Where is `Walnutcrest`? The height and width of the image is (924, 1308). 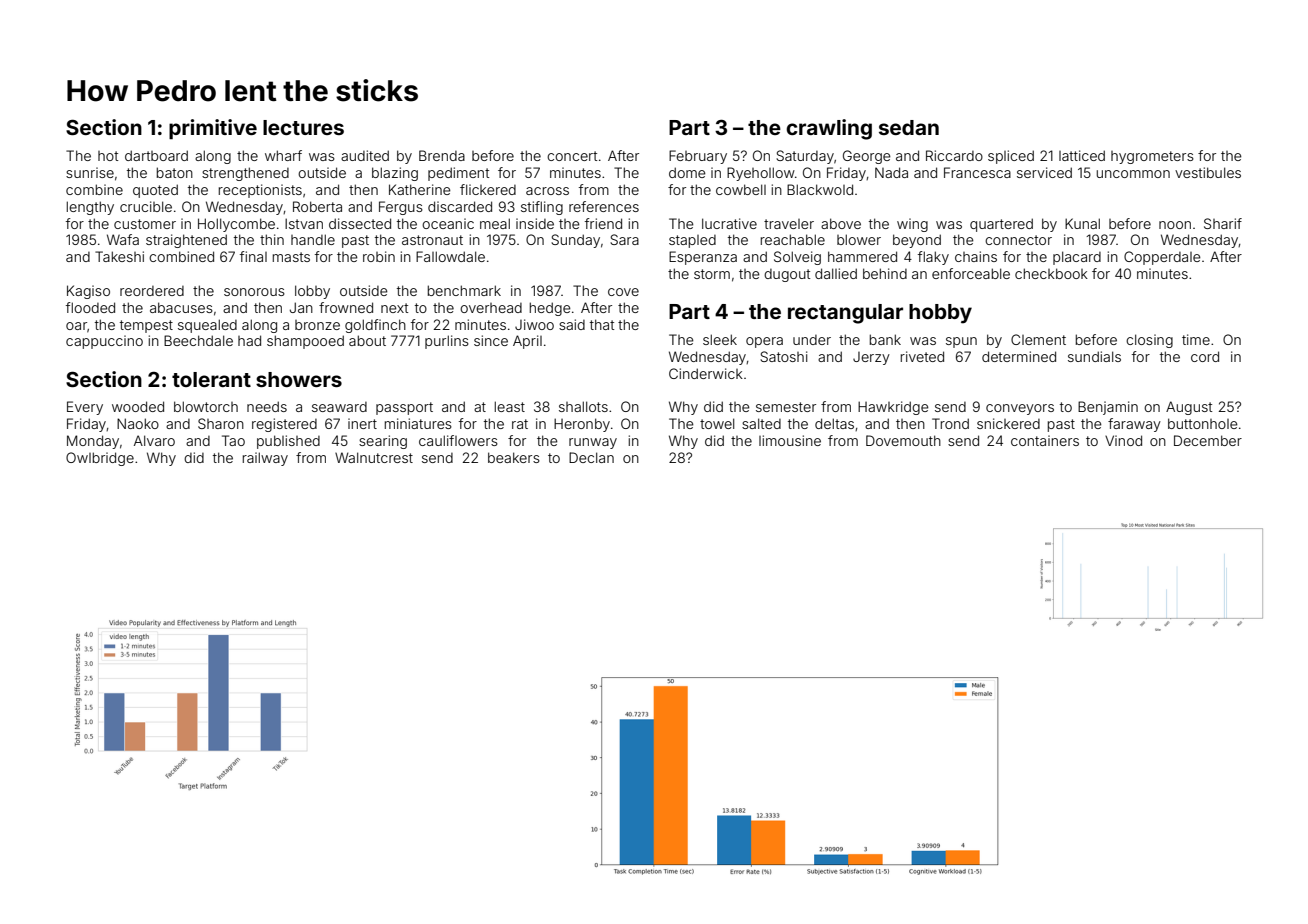 Walnutcrest is located at coordinates (374, 457).
